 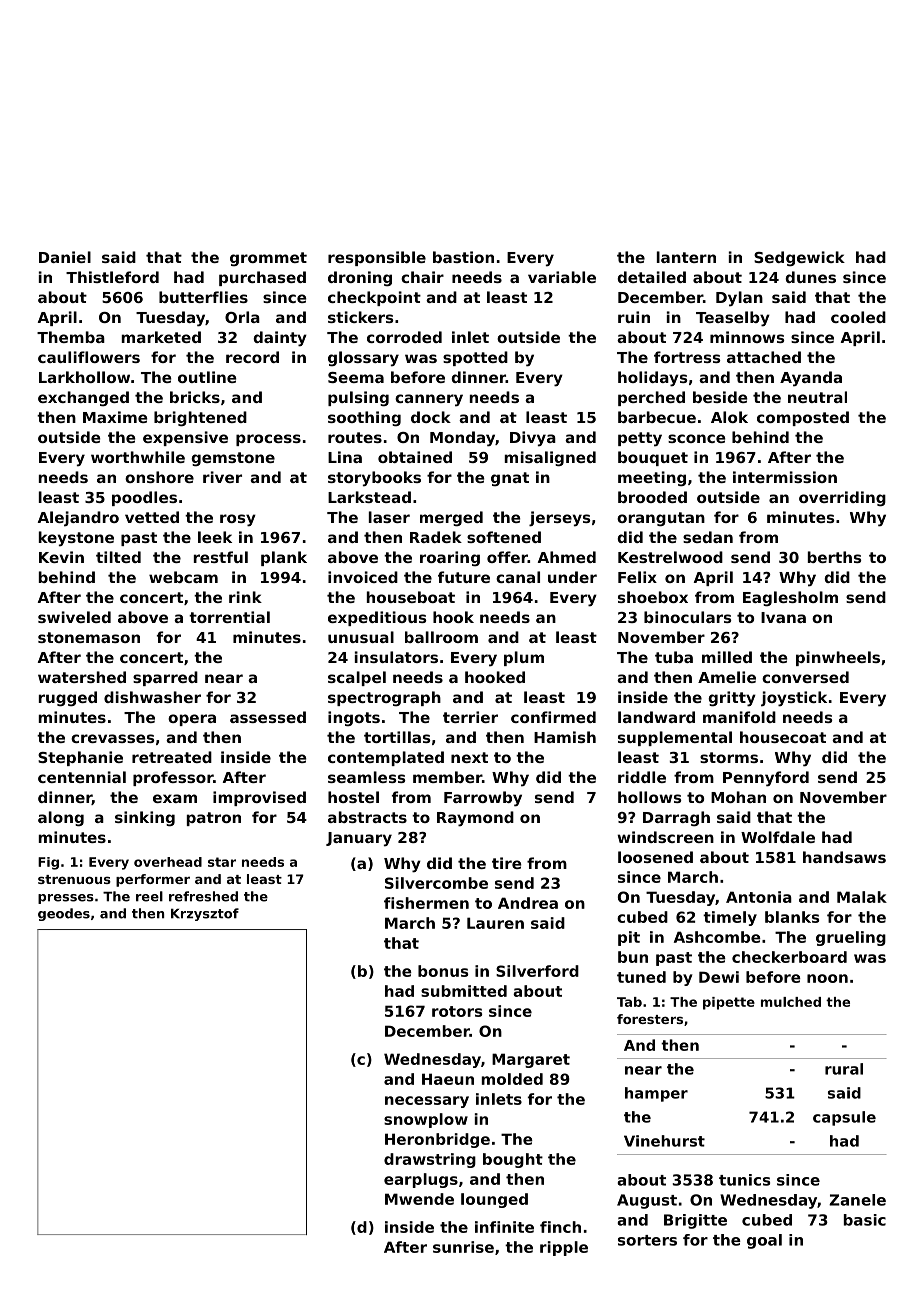 I want to click on Themba, so click(x=71, y=337).
